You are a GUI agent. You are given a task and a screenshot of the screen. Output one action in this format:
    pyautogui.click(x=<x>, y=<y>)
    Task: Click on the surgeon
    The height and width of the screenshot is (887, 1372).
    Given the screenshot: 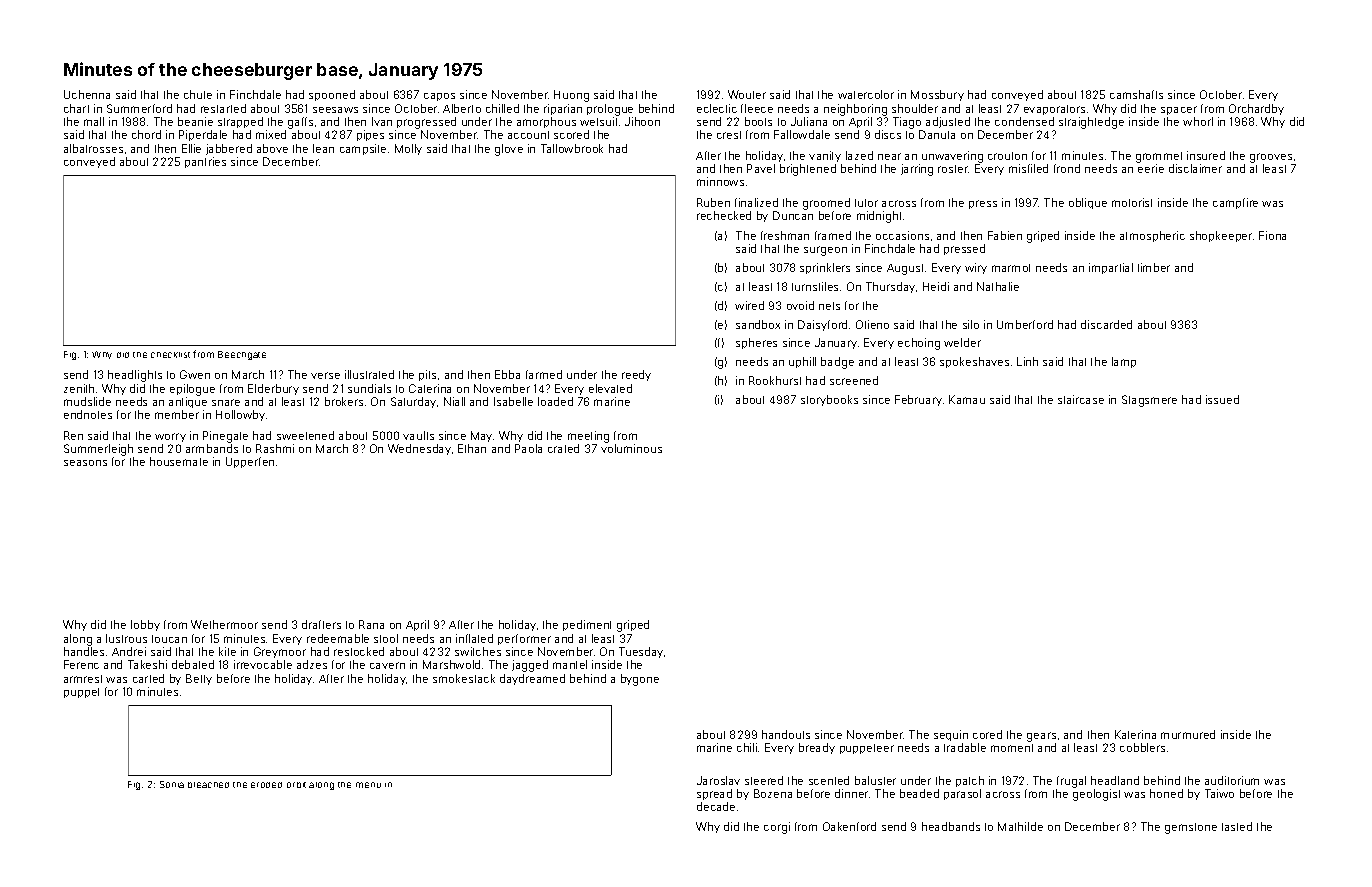 What is the action you would take?
    pyautogui.click(x=825, y=251)
